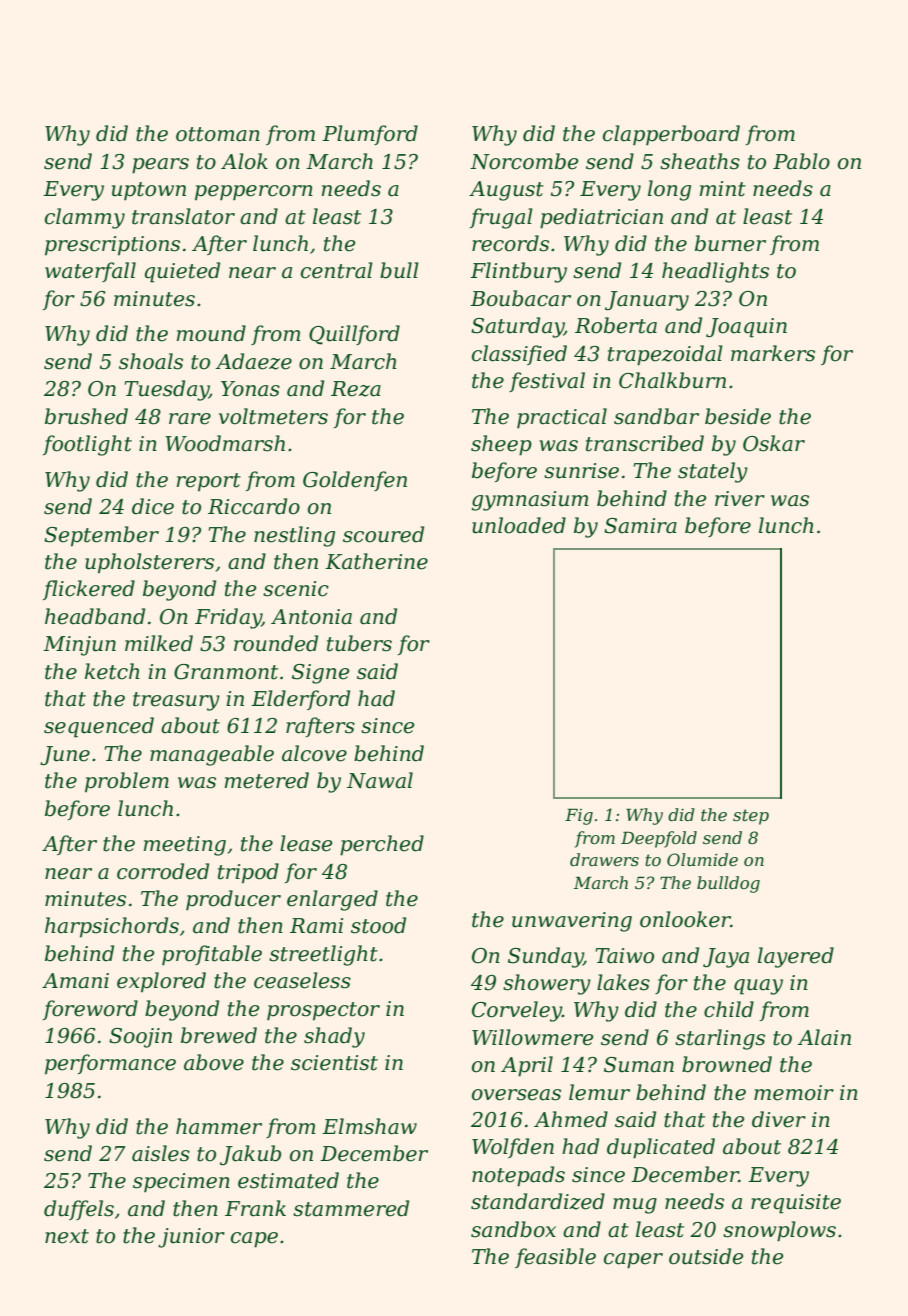 The width and height of the screenshot is (908, 1316). What do you see at coordinates (671, 135) in the screenshot?
I see `clapperboard` at bounding box center [671, 135].
